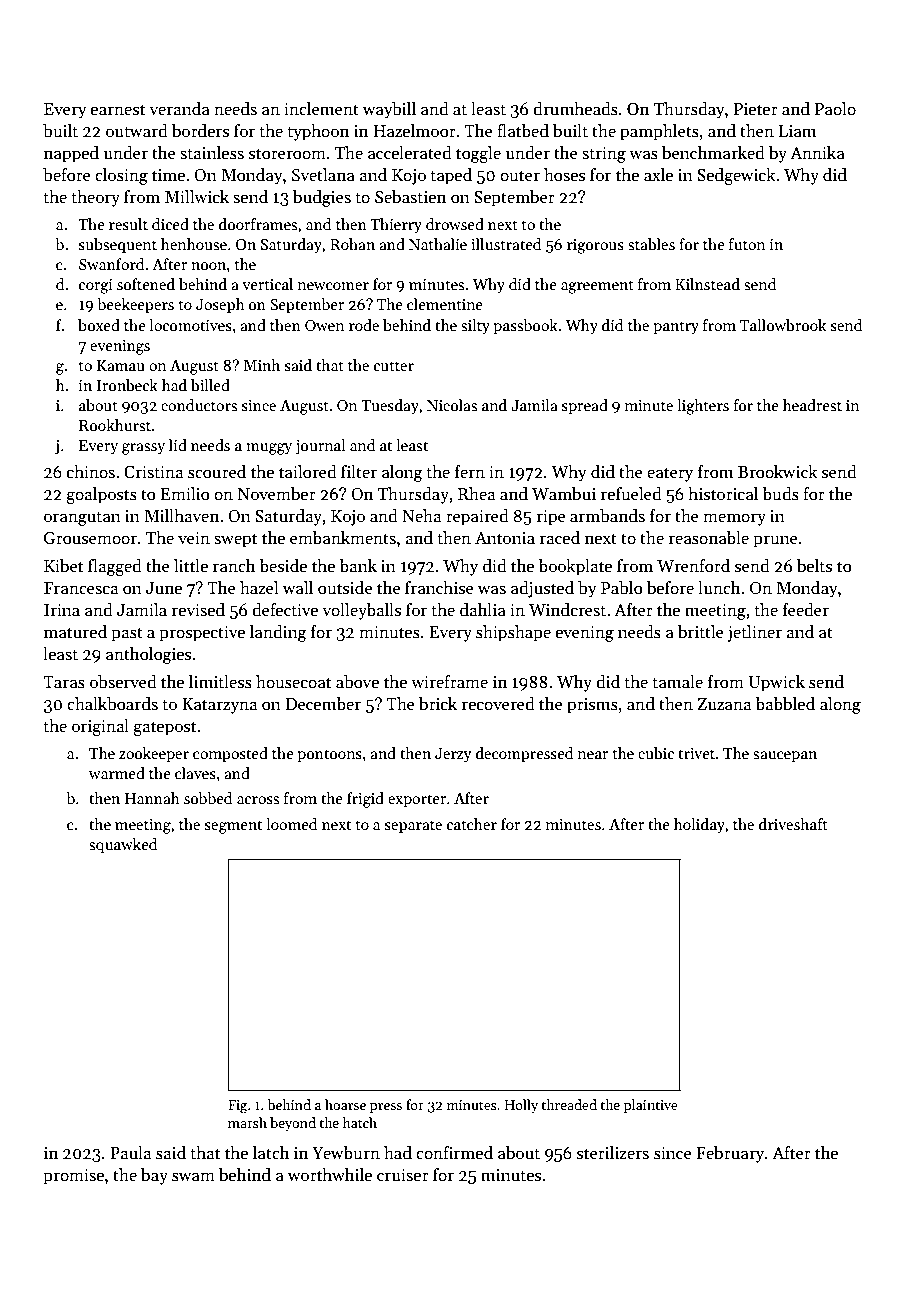  I want to click on above, so click(357, 682).
